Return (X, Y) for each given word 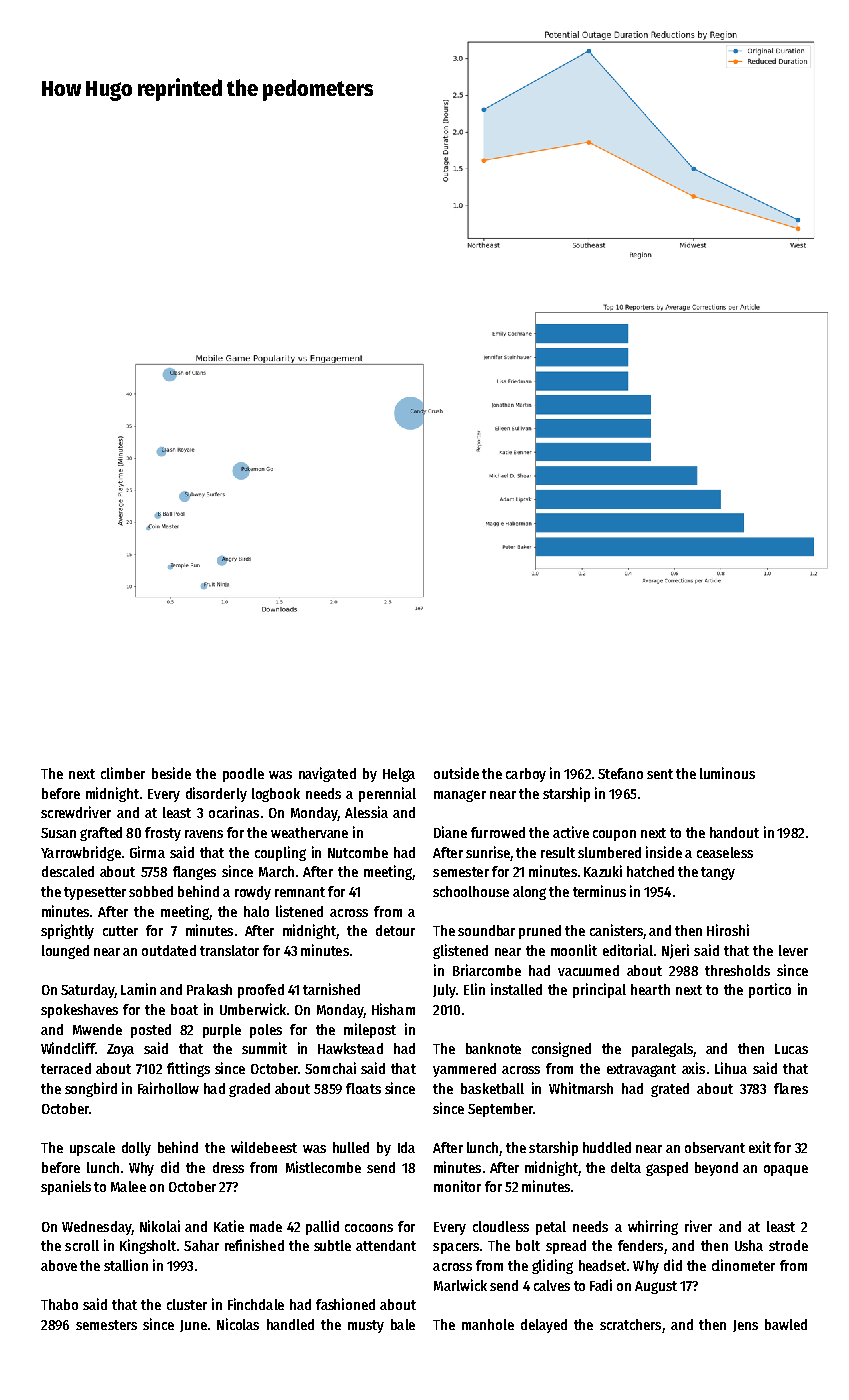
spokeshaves (79, 1011)
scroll (82, 1245)
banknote (493, 1048)
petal (551, 1228)
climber (123, 773)
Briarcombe (487, 970)
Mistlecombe (323, 1167)
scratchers (630, 1324)
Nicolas (238, 1324)
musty (366, 1326)
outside (456, 773)
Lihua (731, 1068)
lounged (65, 952)
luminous (727, 773)
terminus (599, 891)
